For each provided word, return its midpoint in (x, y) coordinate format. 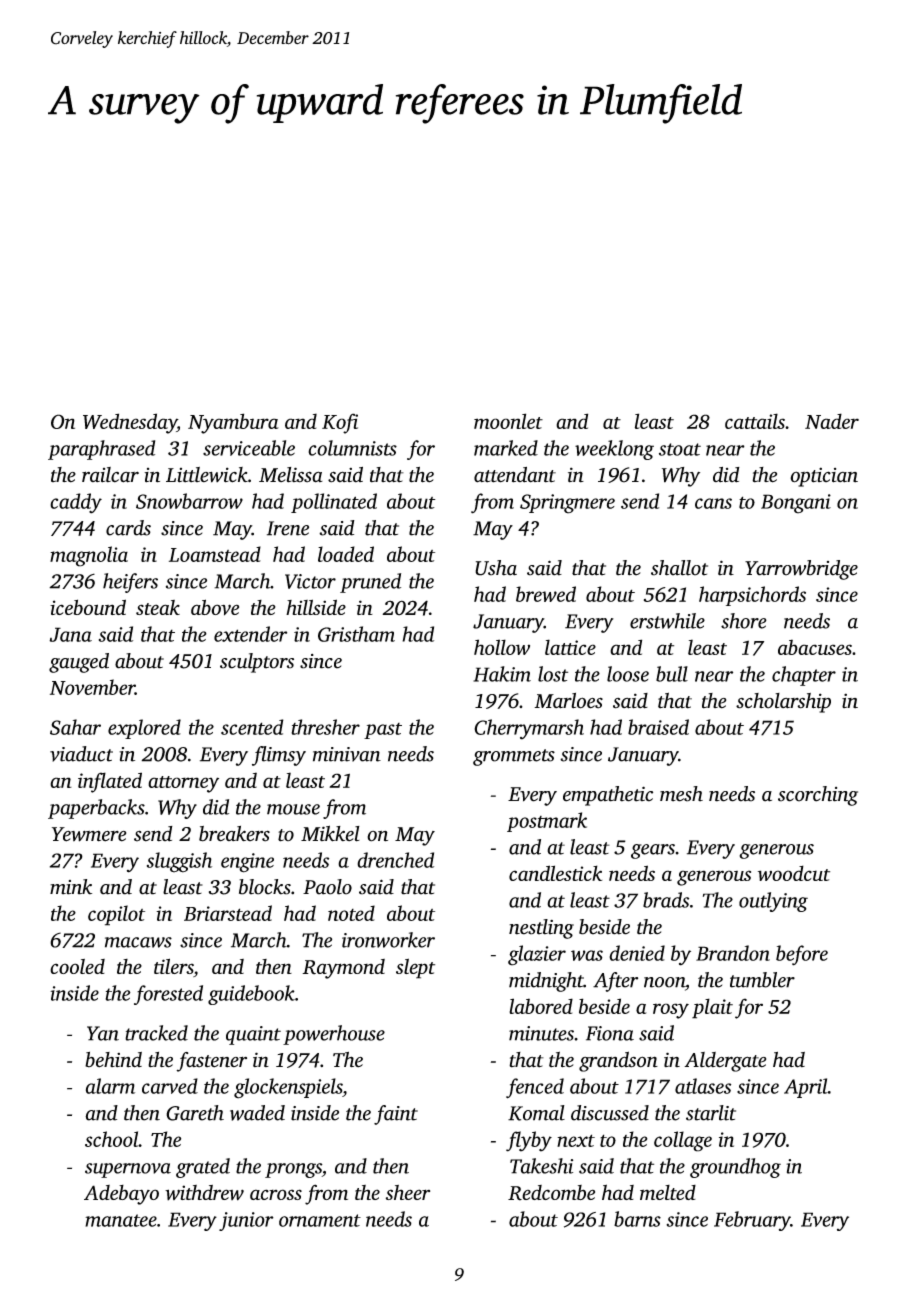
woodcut (794, 873)
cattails (755, 421)
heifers (130, 583)
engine (247, 863)
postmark (547, 822)
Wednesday (130, 423)
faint (396, 1115)
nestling (541, 929)
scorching (818, 796)
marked (506, 448)
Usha (496, 568)
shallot (679, 568)
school (112, 1139)
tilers (174, 967)
